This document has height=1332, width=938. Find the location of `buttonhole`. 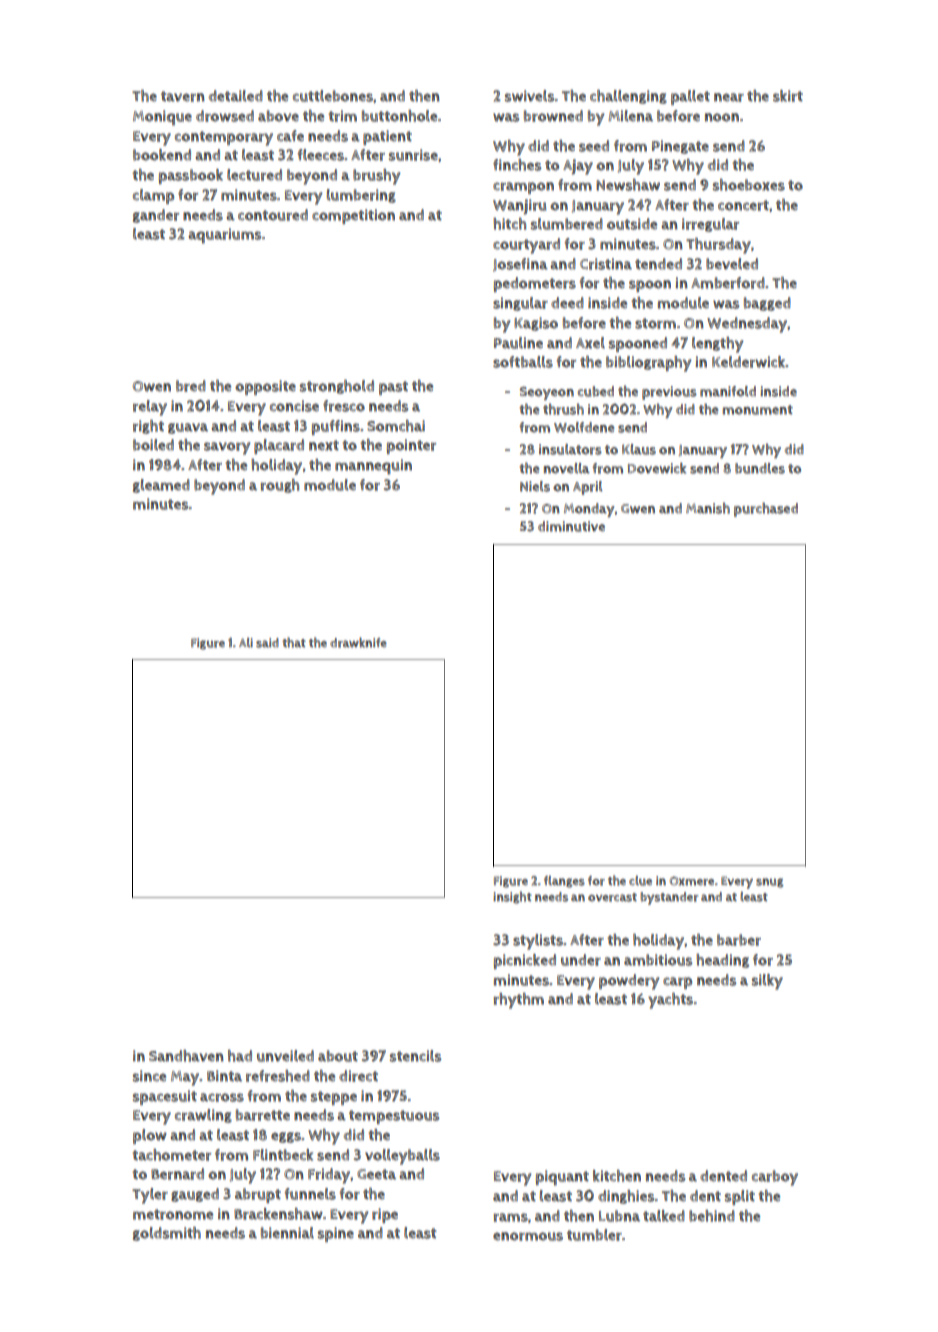

buttonhole is located at coordinates (399, 116).
